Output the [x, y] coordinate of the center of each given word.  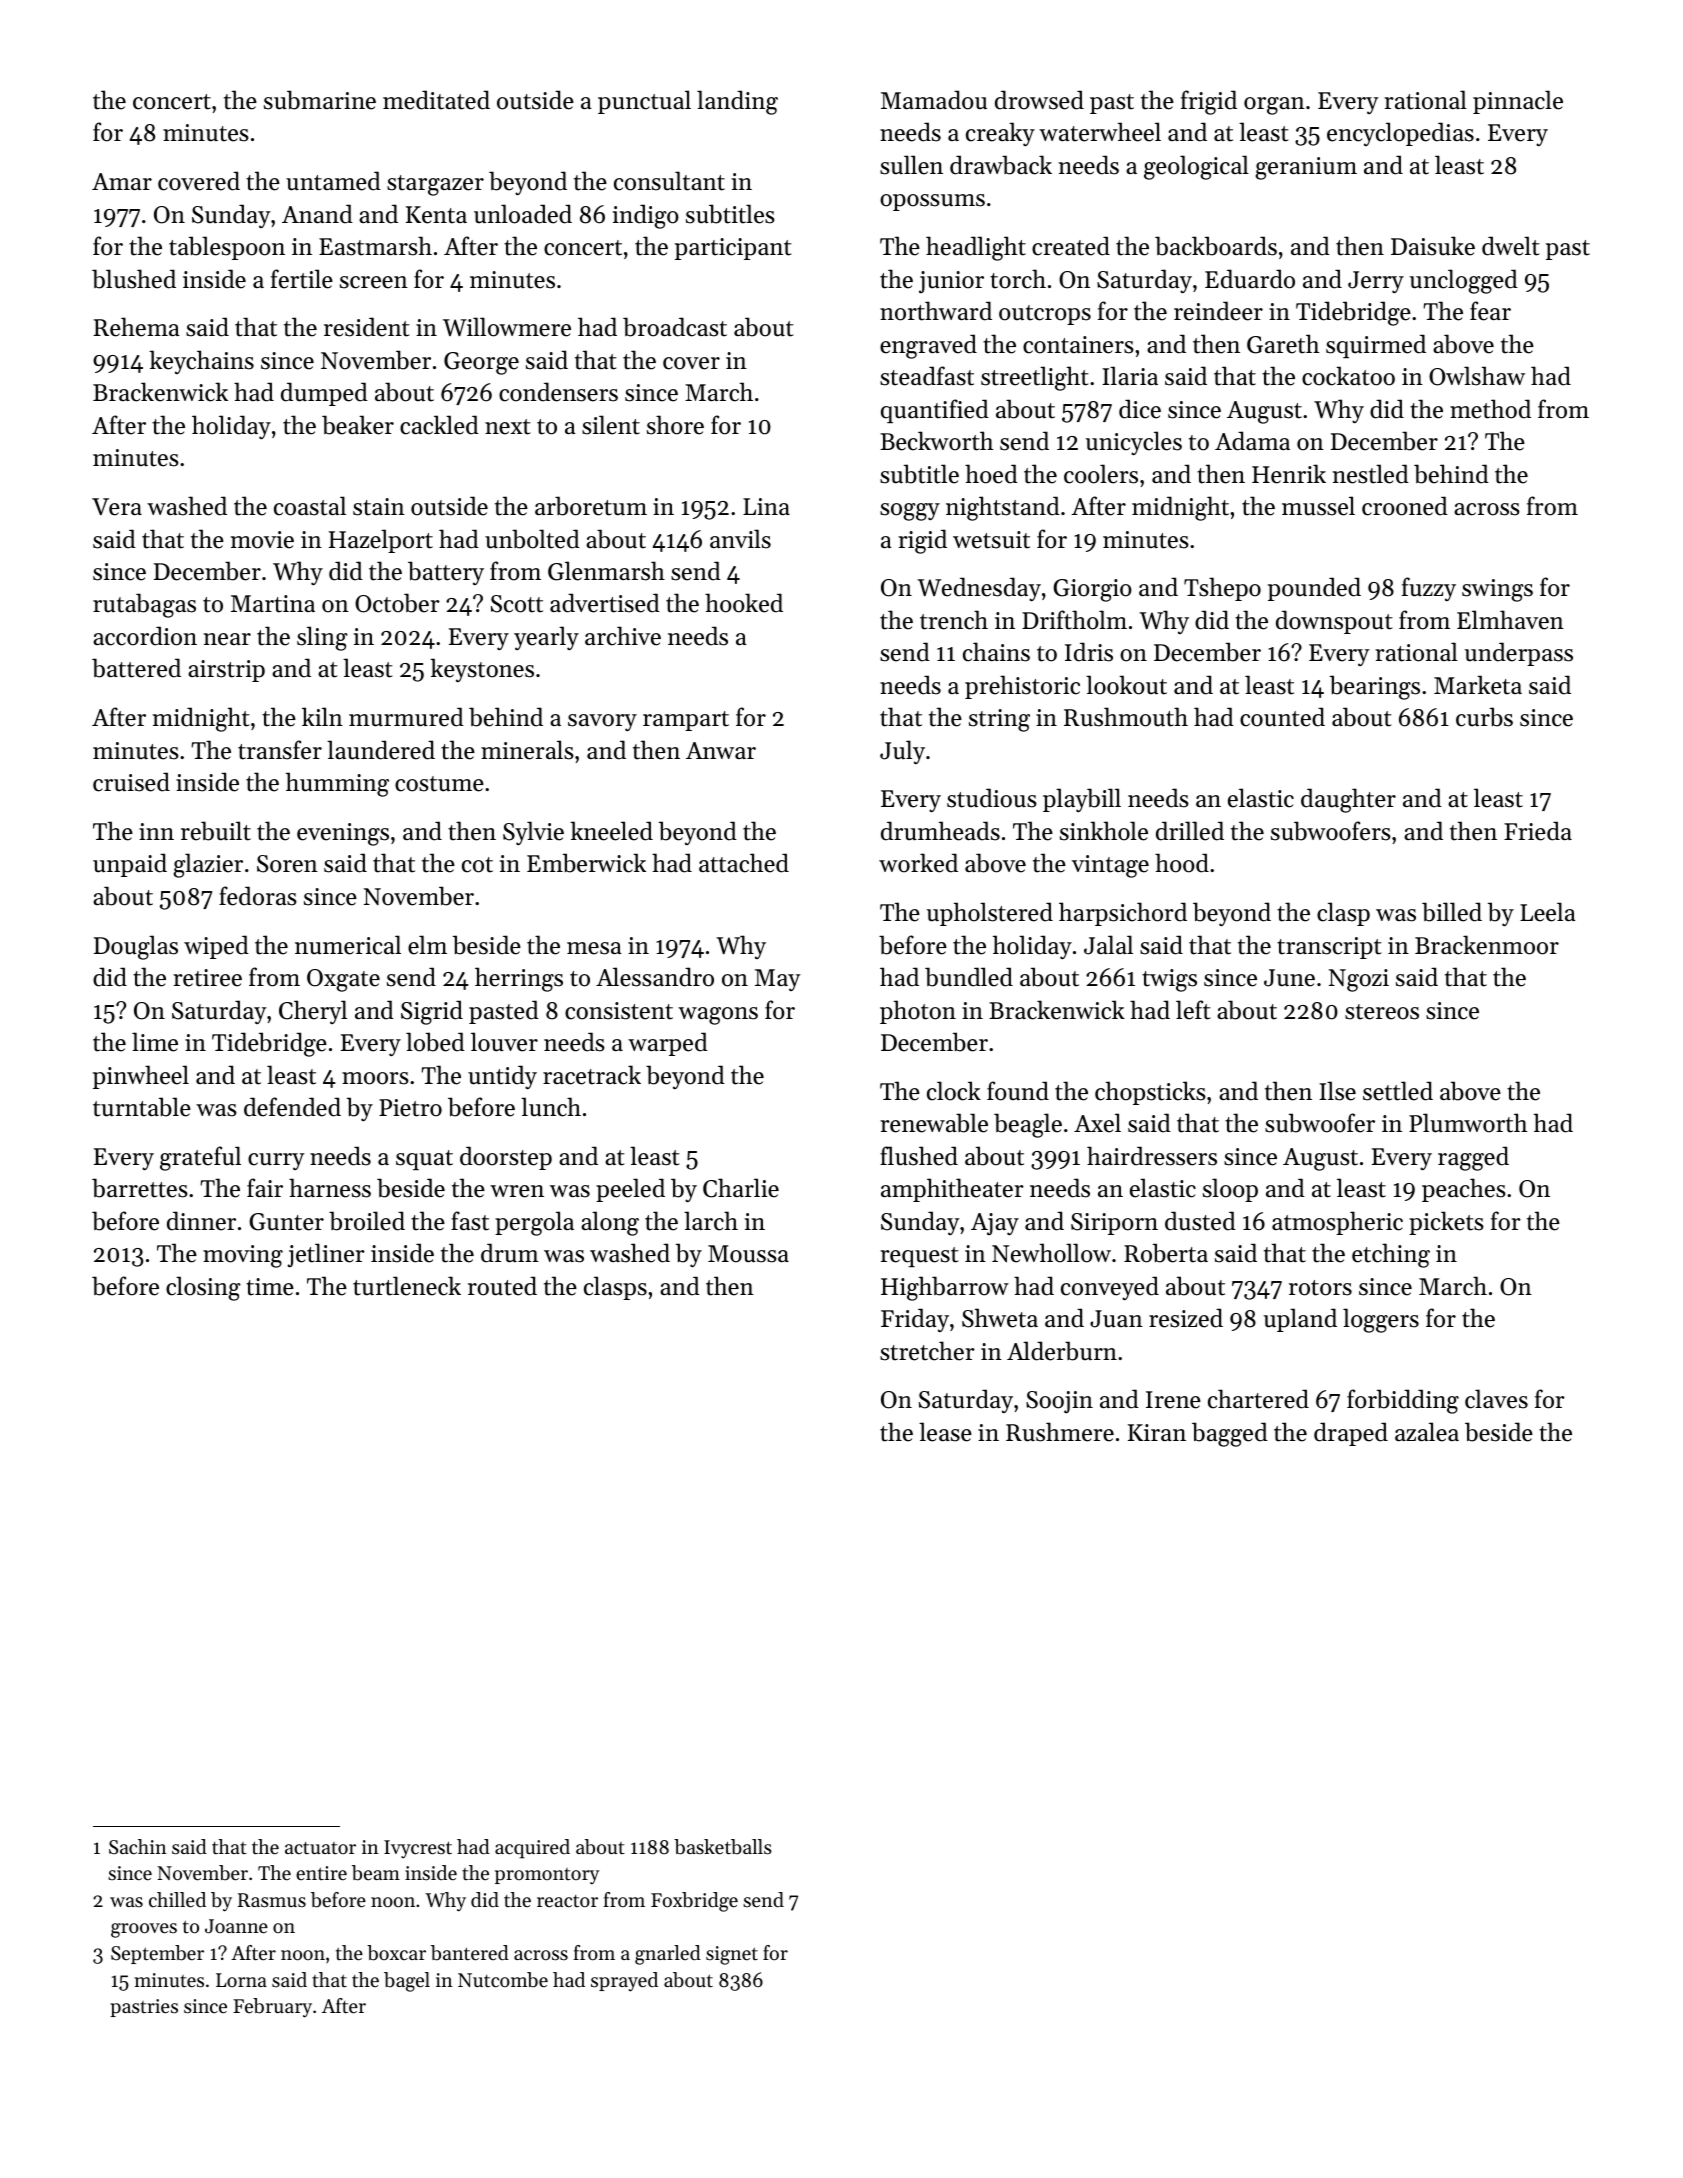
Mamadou [934, 100]
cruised [131, 782]
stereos [1382, 1012]
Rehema [136, 327]
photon [918, 1012]
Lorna [241, 1980]
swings [1497, 590]
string [999, 720]
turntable [142, 1107]
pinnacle [1518, 102]
